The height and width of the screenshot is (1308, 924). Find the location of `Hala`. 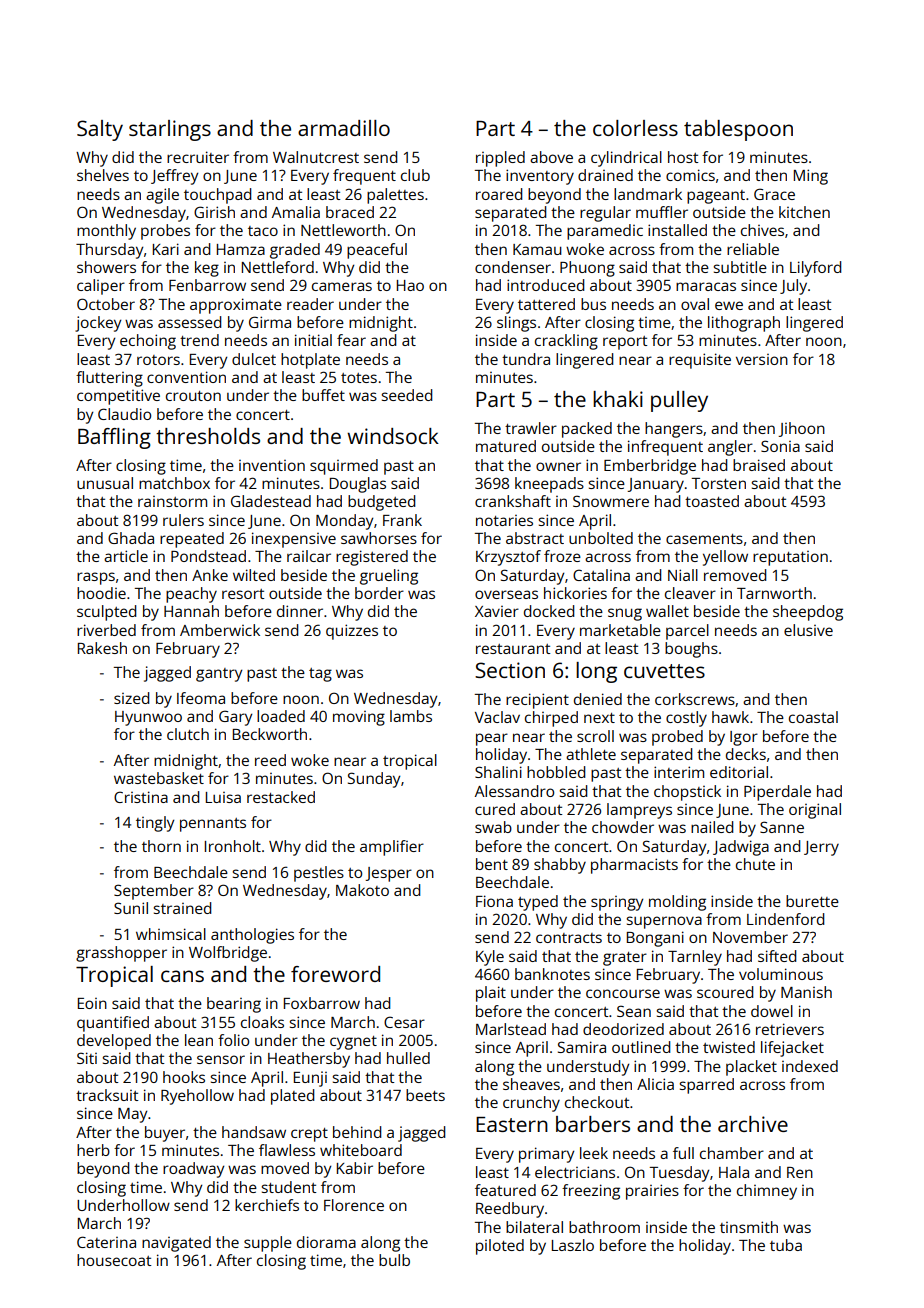

Hala is located at coordinates (734, 1172).
